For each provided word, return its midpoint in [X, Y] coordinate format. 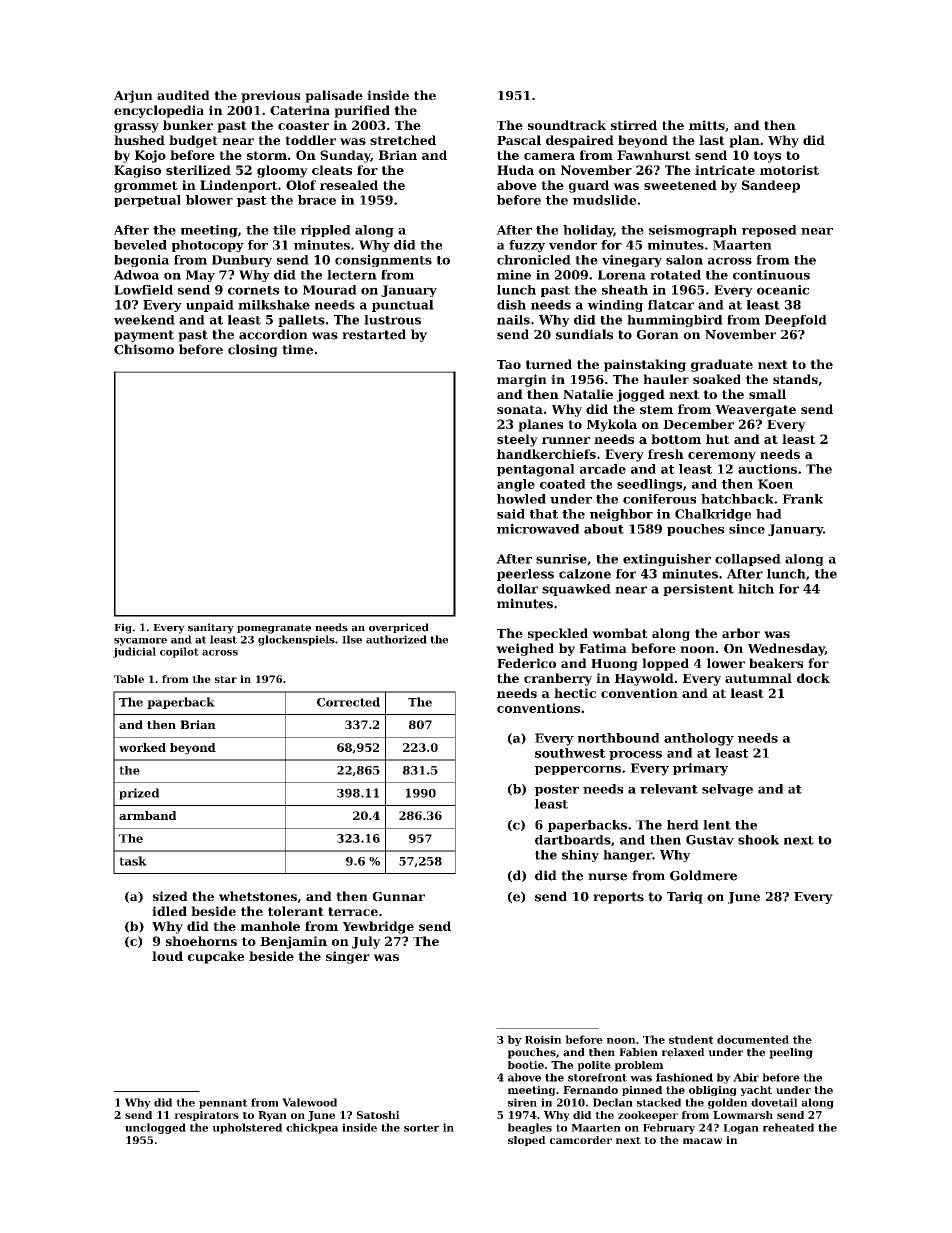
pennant [223, 1104]
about [604, 529]
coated [563, 484]
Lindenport [239, 186]
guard [589, 186]
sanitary [211, 628]
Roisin [543, 1039]
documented [753, 1039]
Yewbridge [378, 927]
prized [139, 794]
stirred [634, 125]
